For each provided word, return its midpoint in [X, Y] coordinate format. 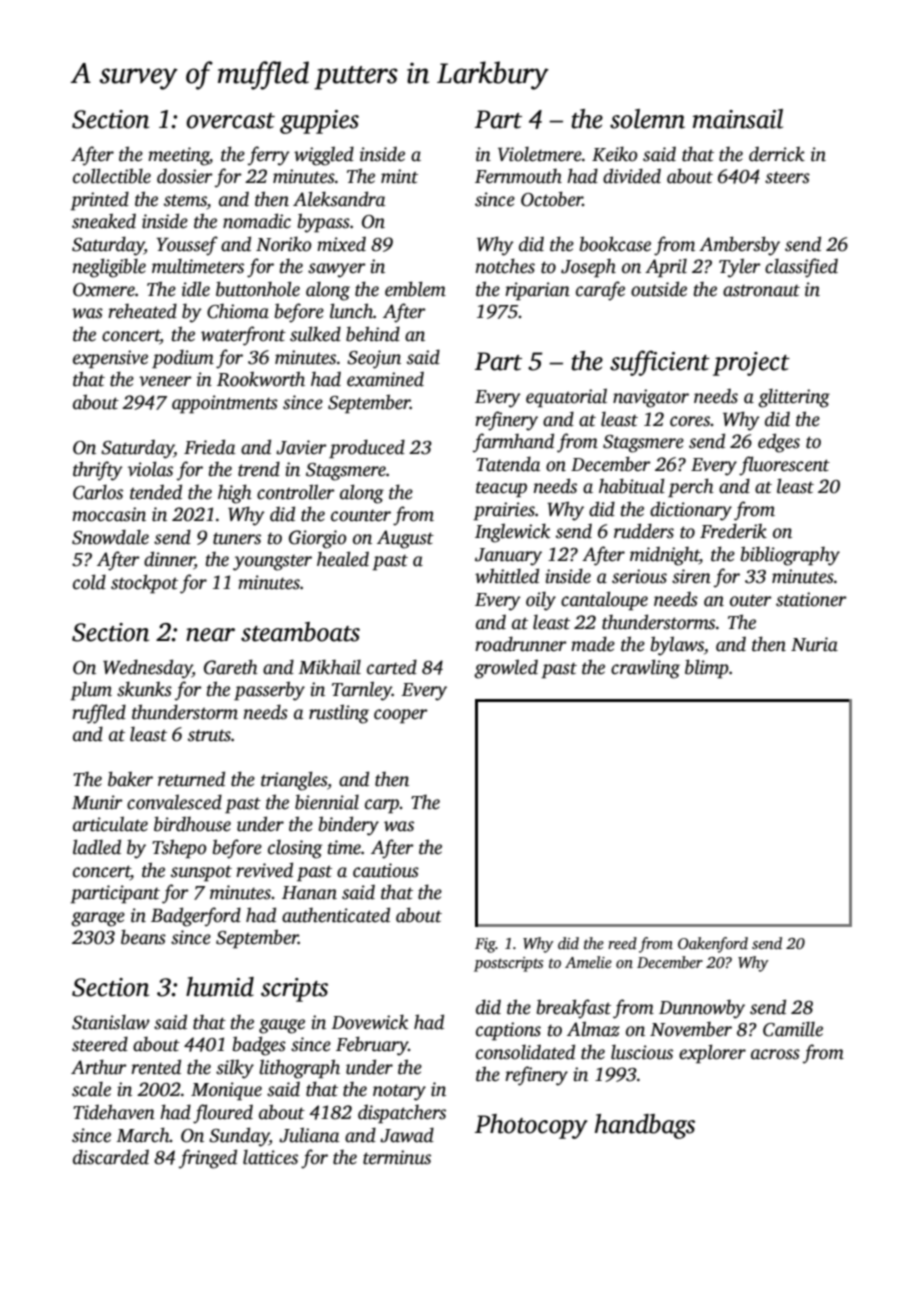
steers [787, 178]
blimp [707, 669]
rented [156, 1067]
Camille [793, 1029]
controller [296, 492]
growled [506, 669]
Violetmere [540, 154]
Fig [485, 945]
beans [143, 937]
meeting [178, 156]
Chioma [238, 311]
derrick [777, 154]
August [405, 539]
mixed [341, 244]
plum [91, 691]
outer [751, 601]
